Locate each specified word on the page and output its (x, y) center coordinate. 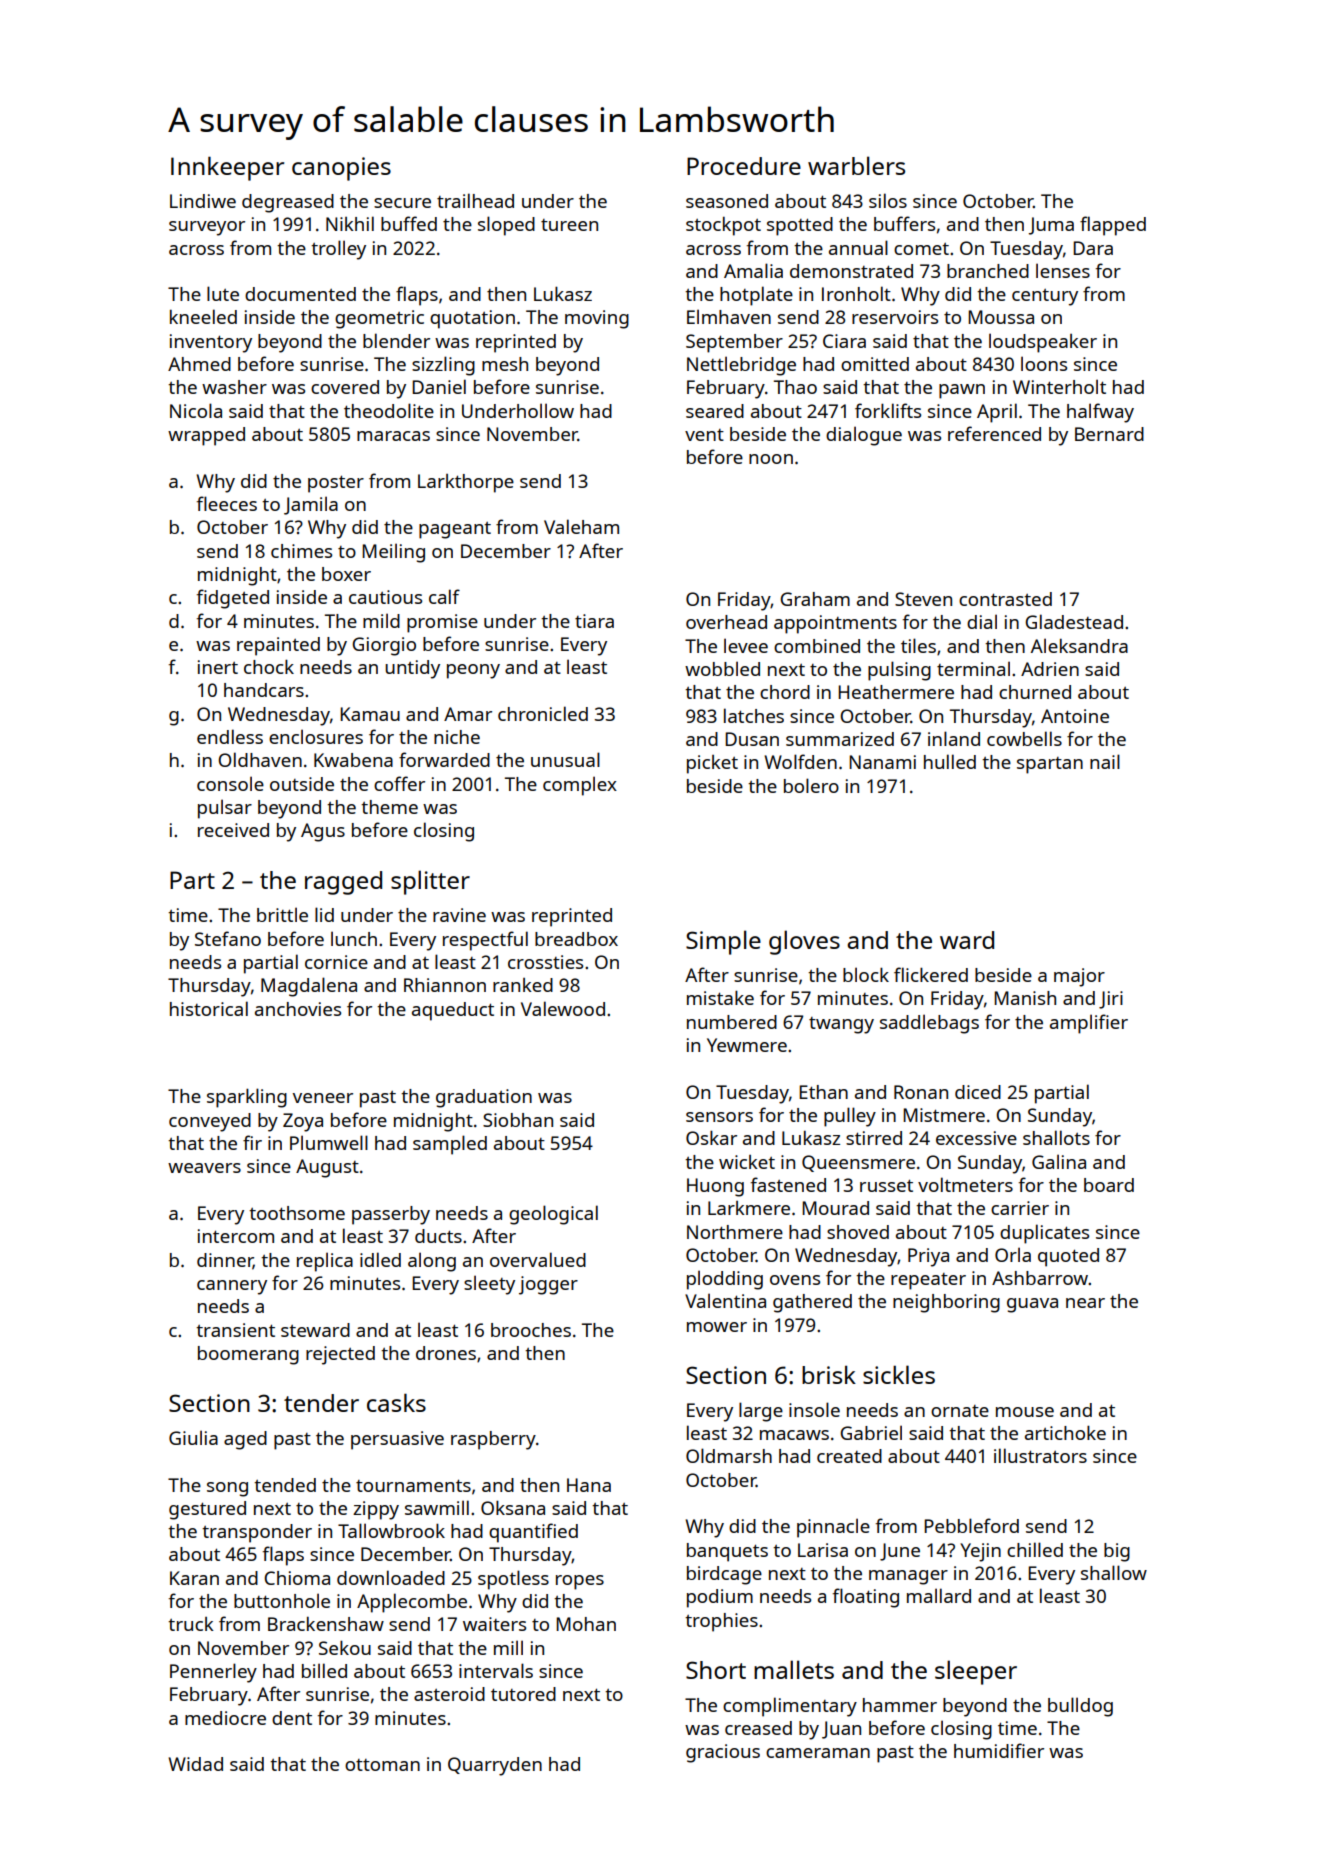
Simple (723, 942)
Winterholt (1059, 386)
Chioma (297, 1578)
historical (209, 1008)
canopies (341, 169)
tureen (569, 225)
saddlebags (929, 1024)
